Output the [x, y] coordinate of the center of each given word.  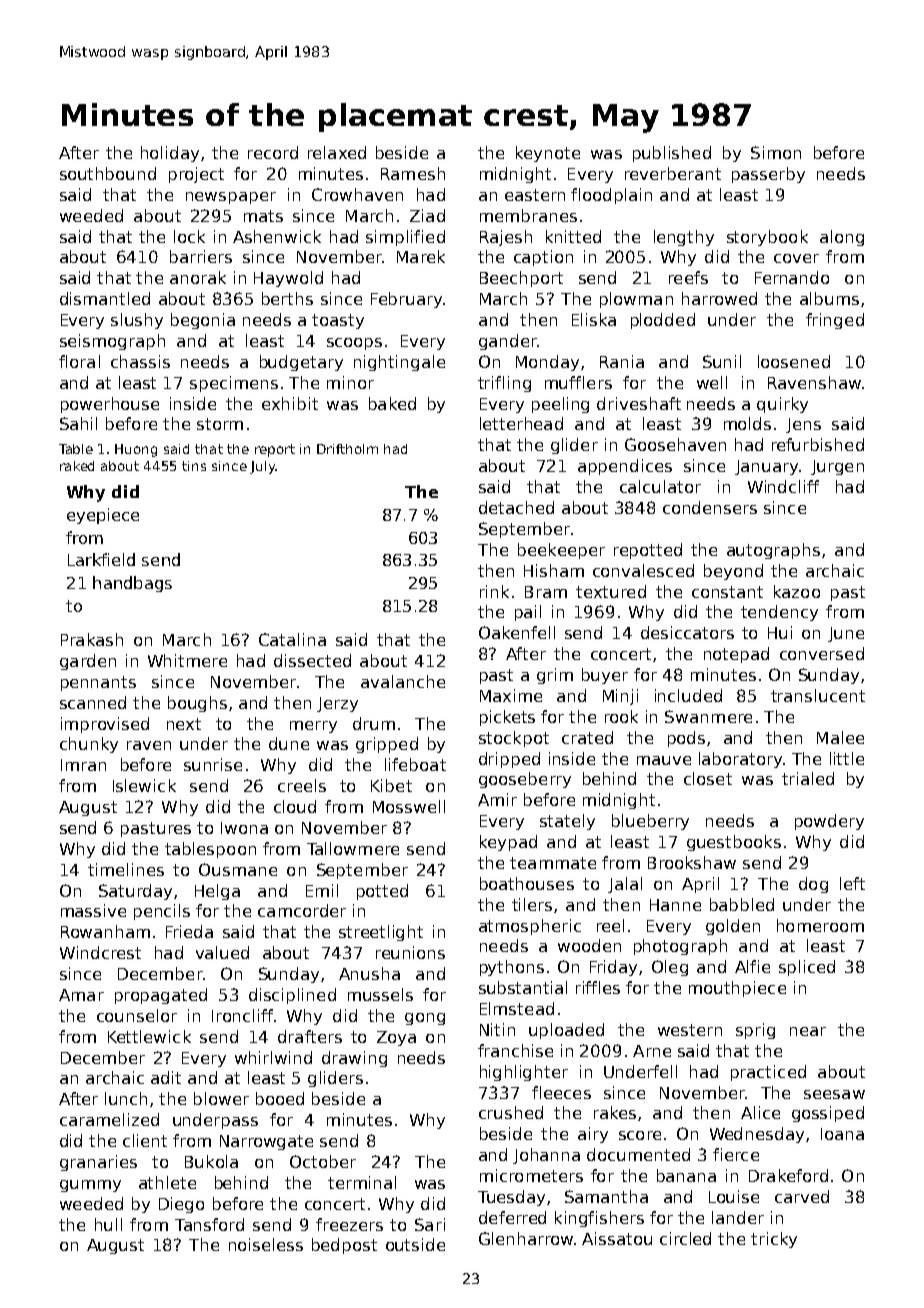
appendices [625, 467]
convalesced [643, 570]
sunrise [213, 764]
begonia [203, 321]
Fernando [792, 277]
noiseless [266, 1244]
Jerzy [337, 704]
